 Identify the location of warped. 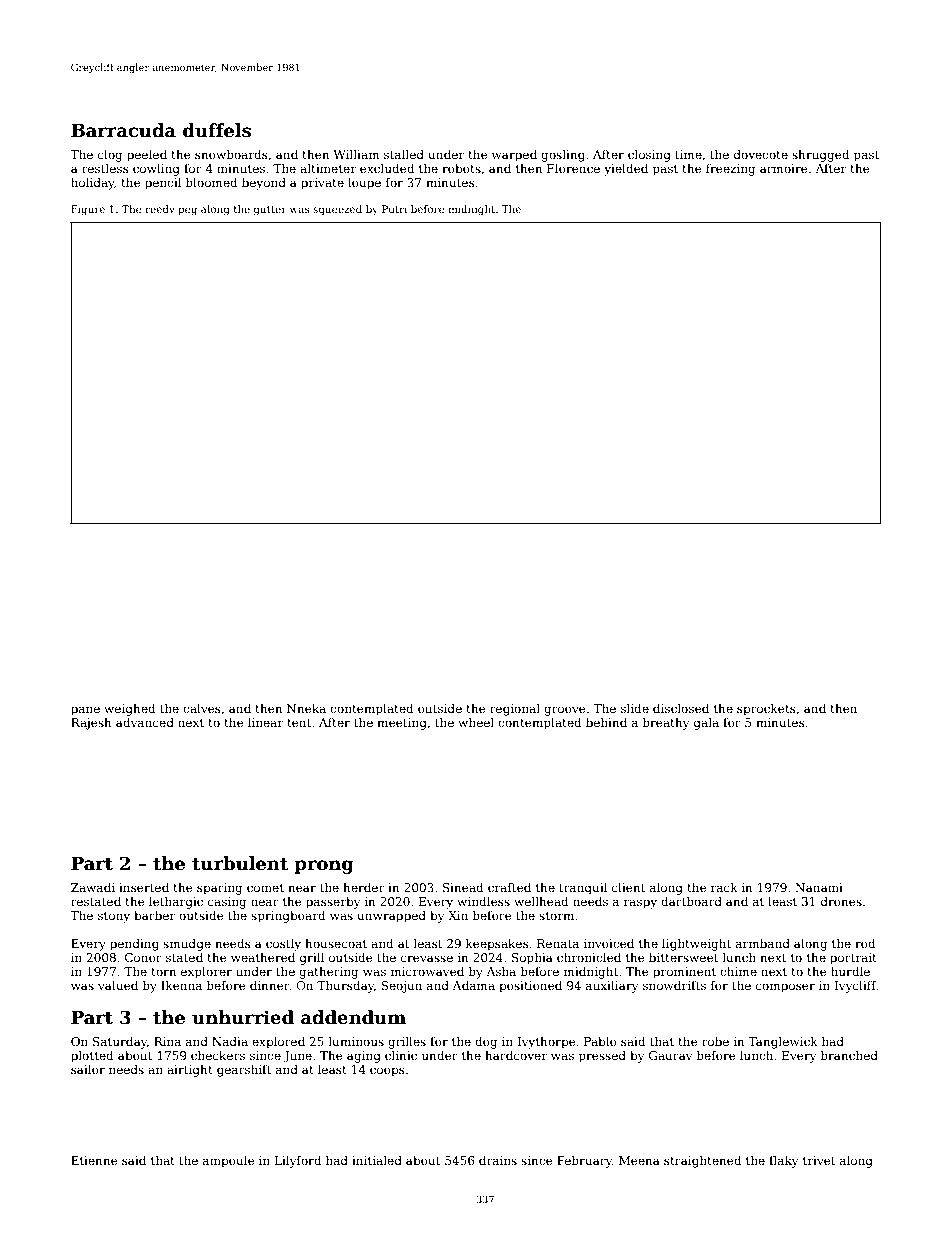
(514, 156).
